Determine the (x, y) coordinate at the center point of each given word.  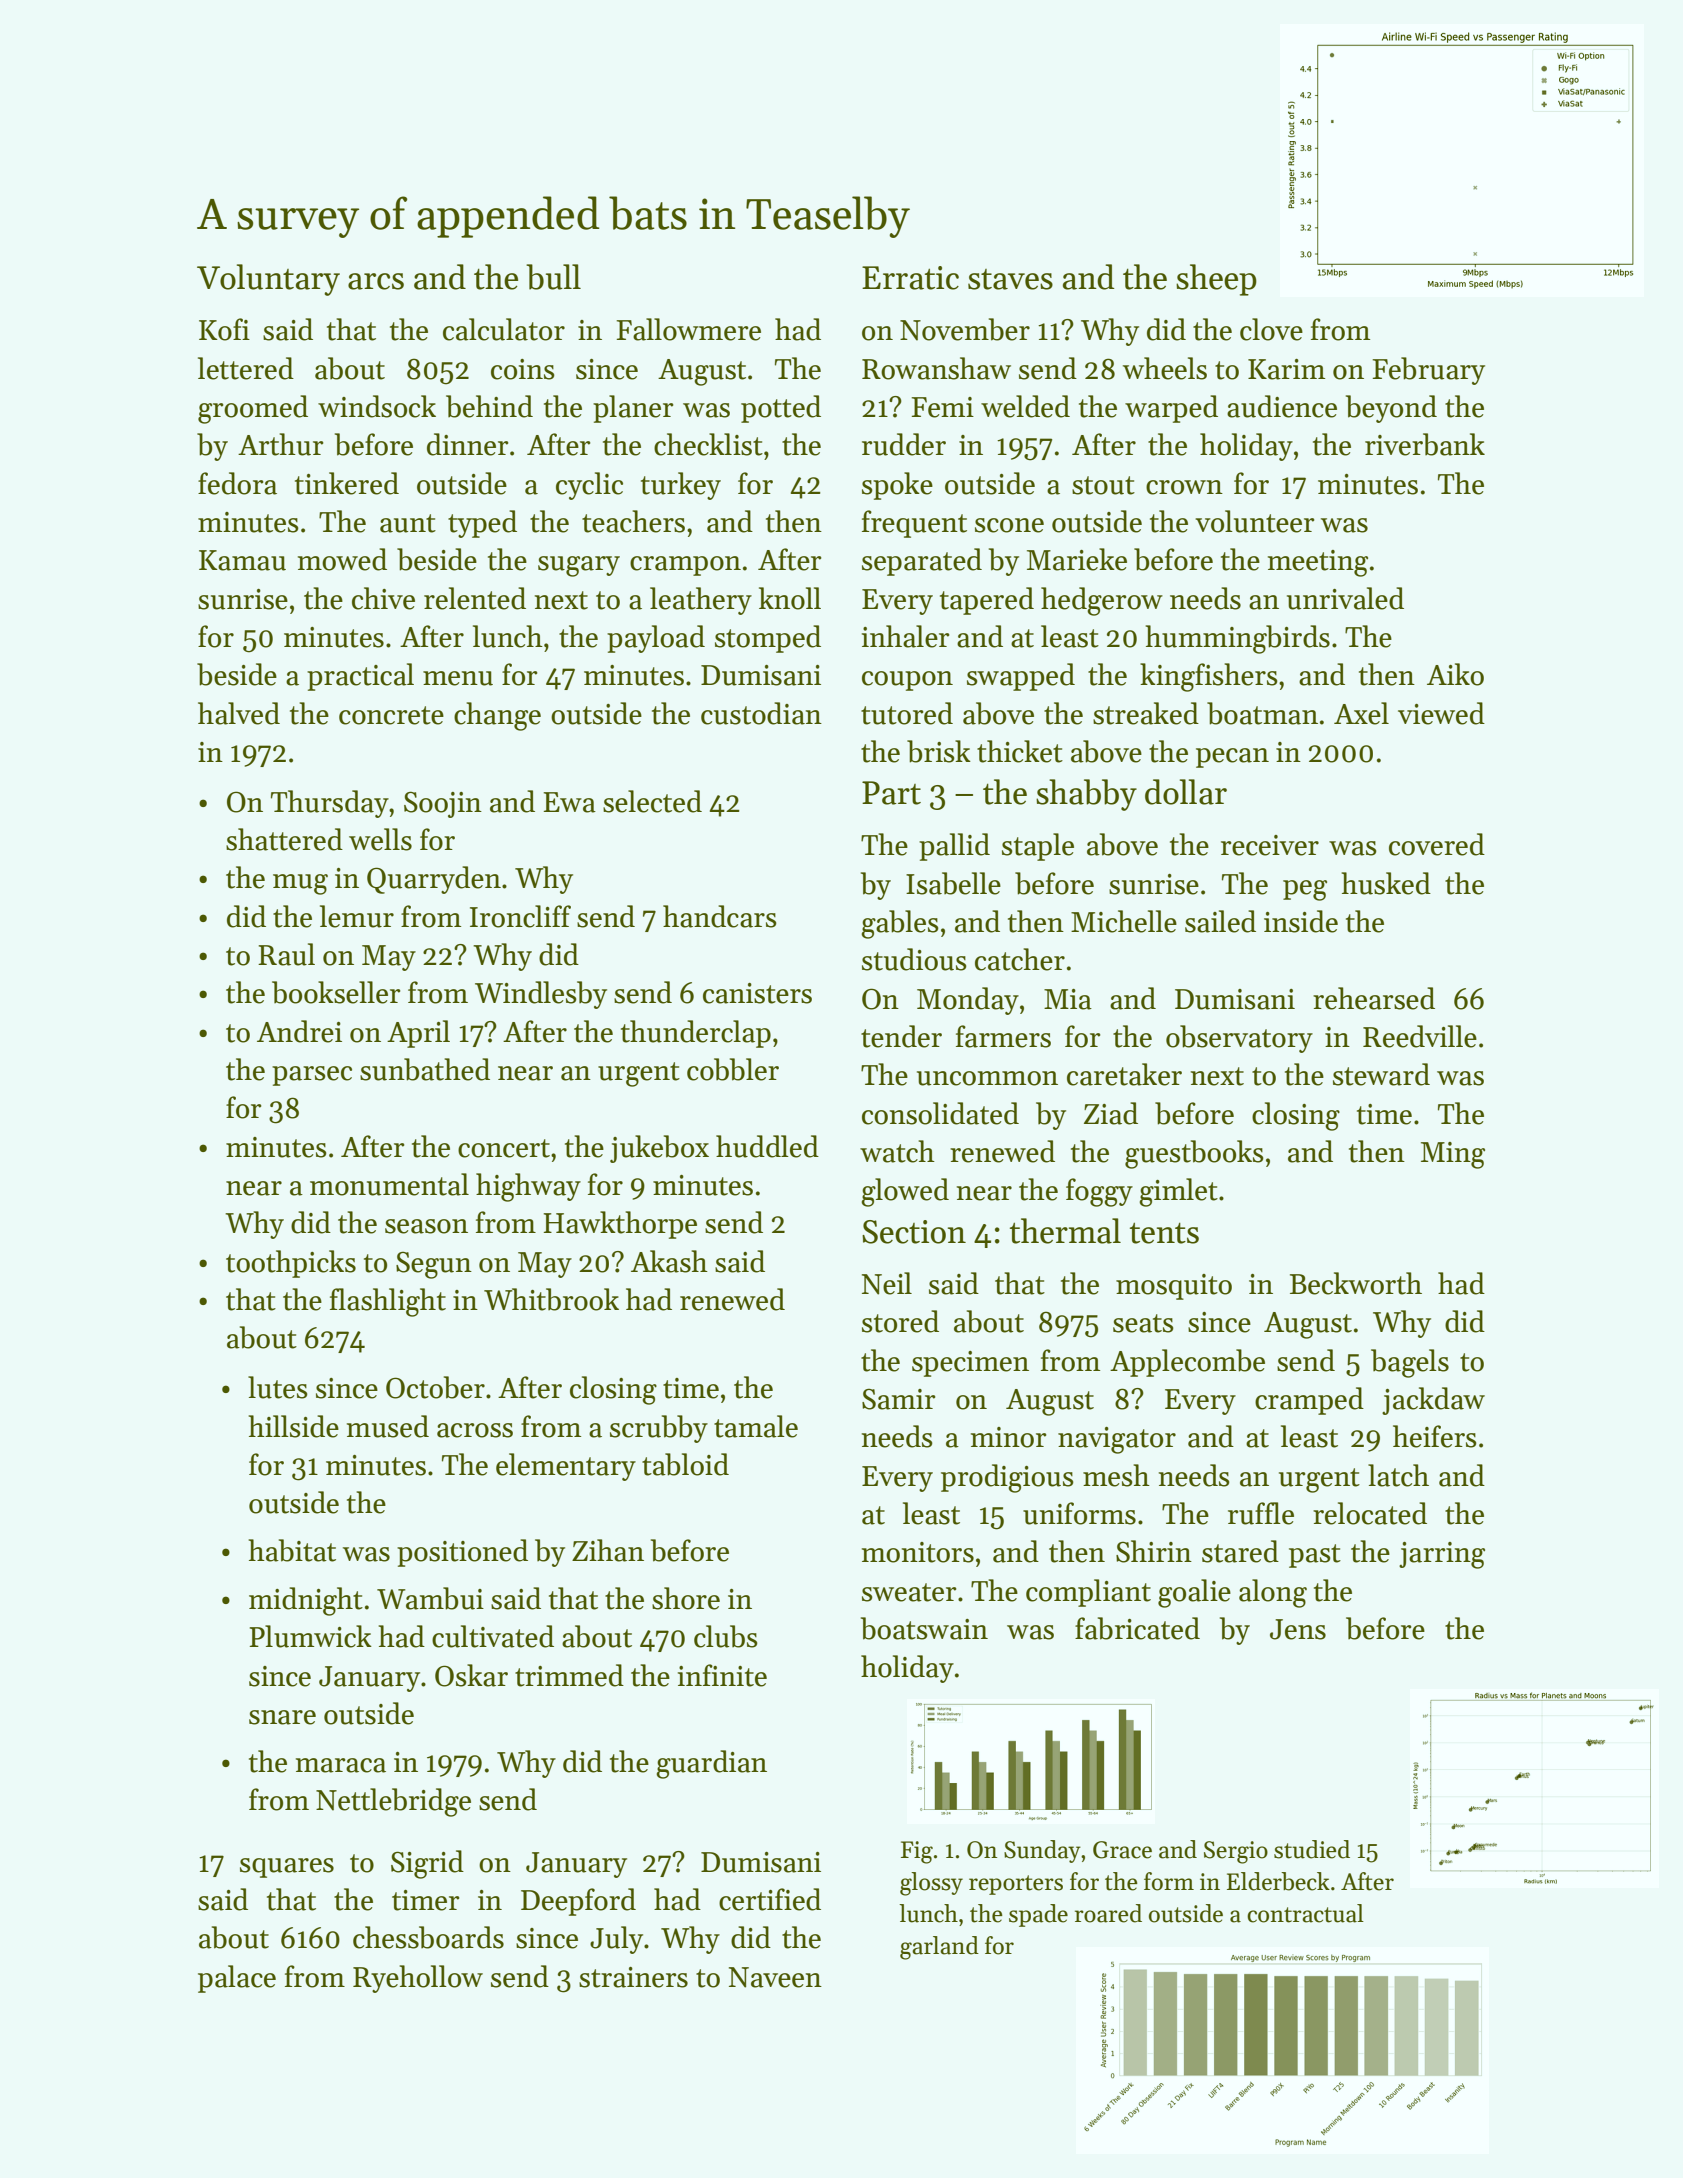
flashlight (388, 1302)
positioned (462, 1553)
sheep (1216, 280)
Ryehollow (418, 1979)
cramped (1309, 1401)
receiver (1270, 845)
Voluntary (268, 280)
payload (656, 639)
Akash (669, 1261)
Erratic (910, 278)
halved (239, 713)
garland (939, 1948)
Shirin (1154, 1551)
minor (1009, 1437)
